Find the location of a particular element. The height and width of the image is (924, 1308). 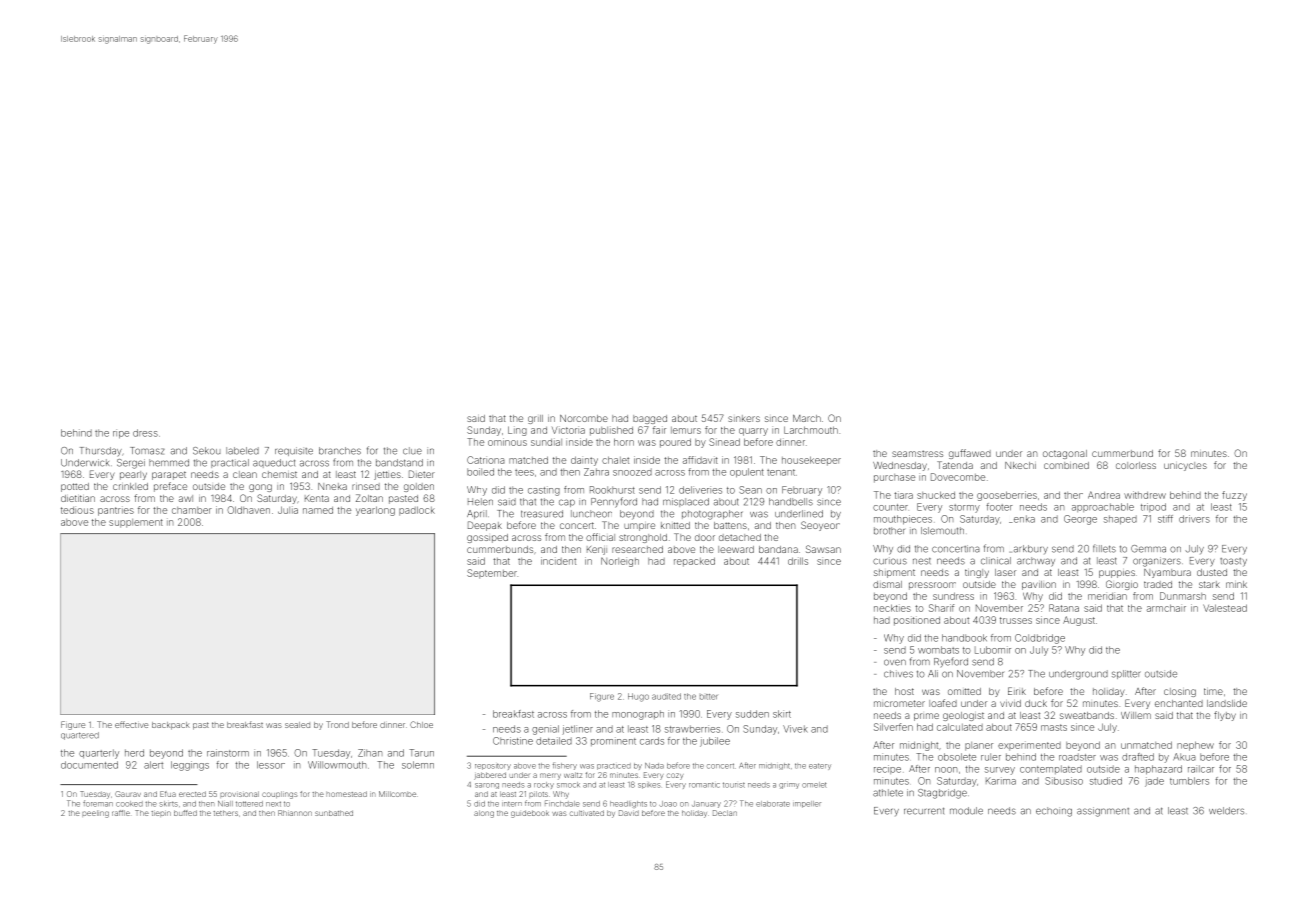

handbells is located at coordinates (791, 502).
